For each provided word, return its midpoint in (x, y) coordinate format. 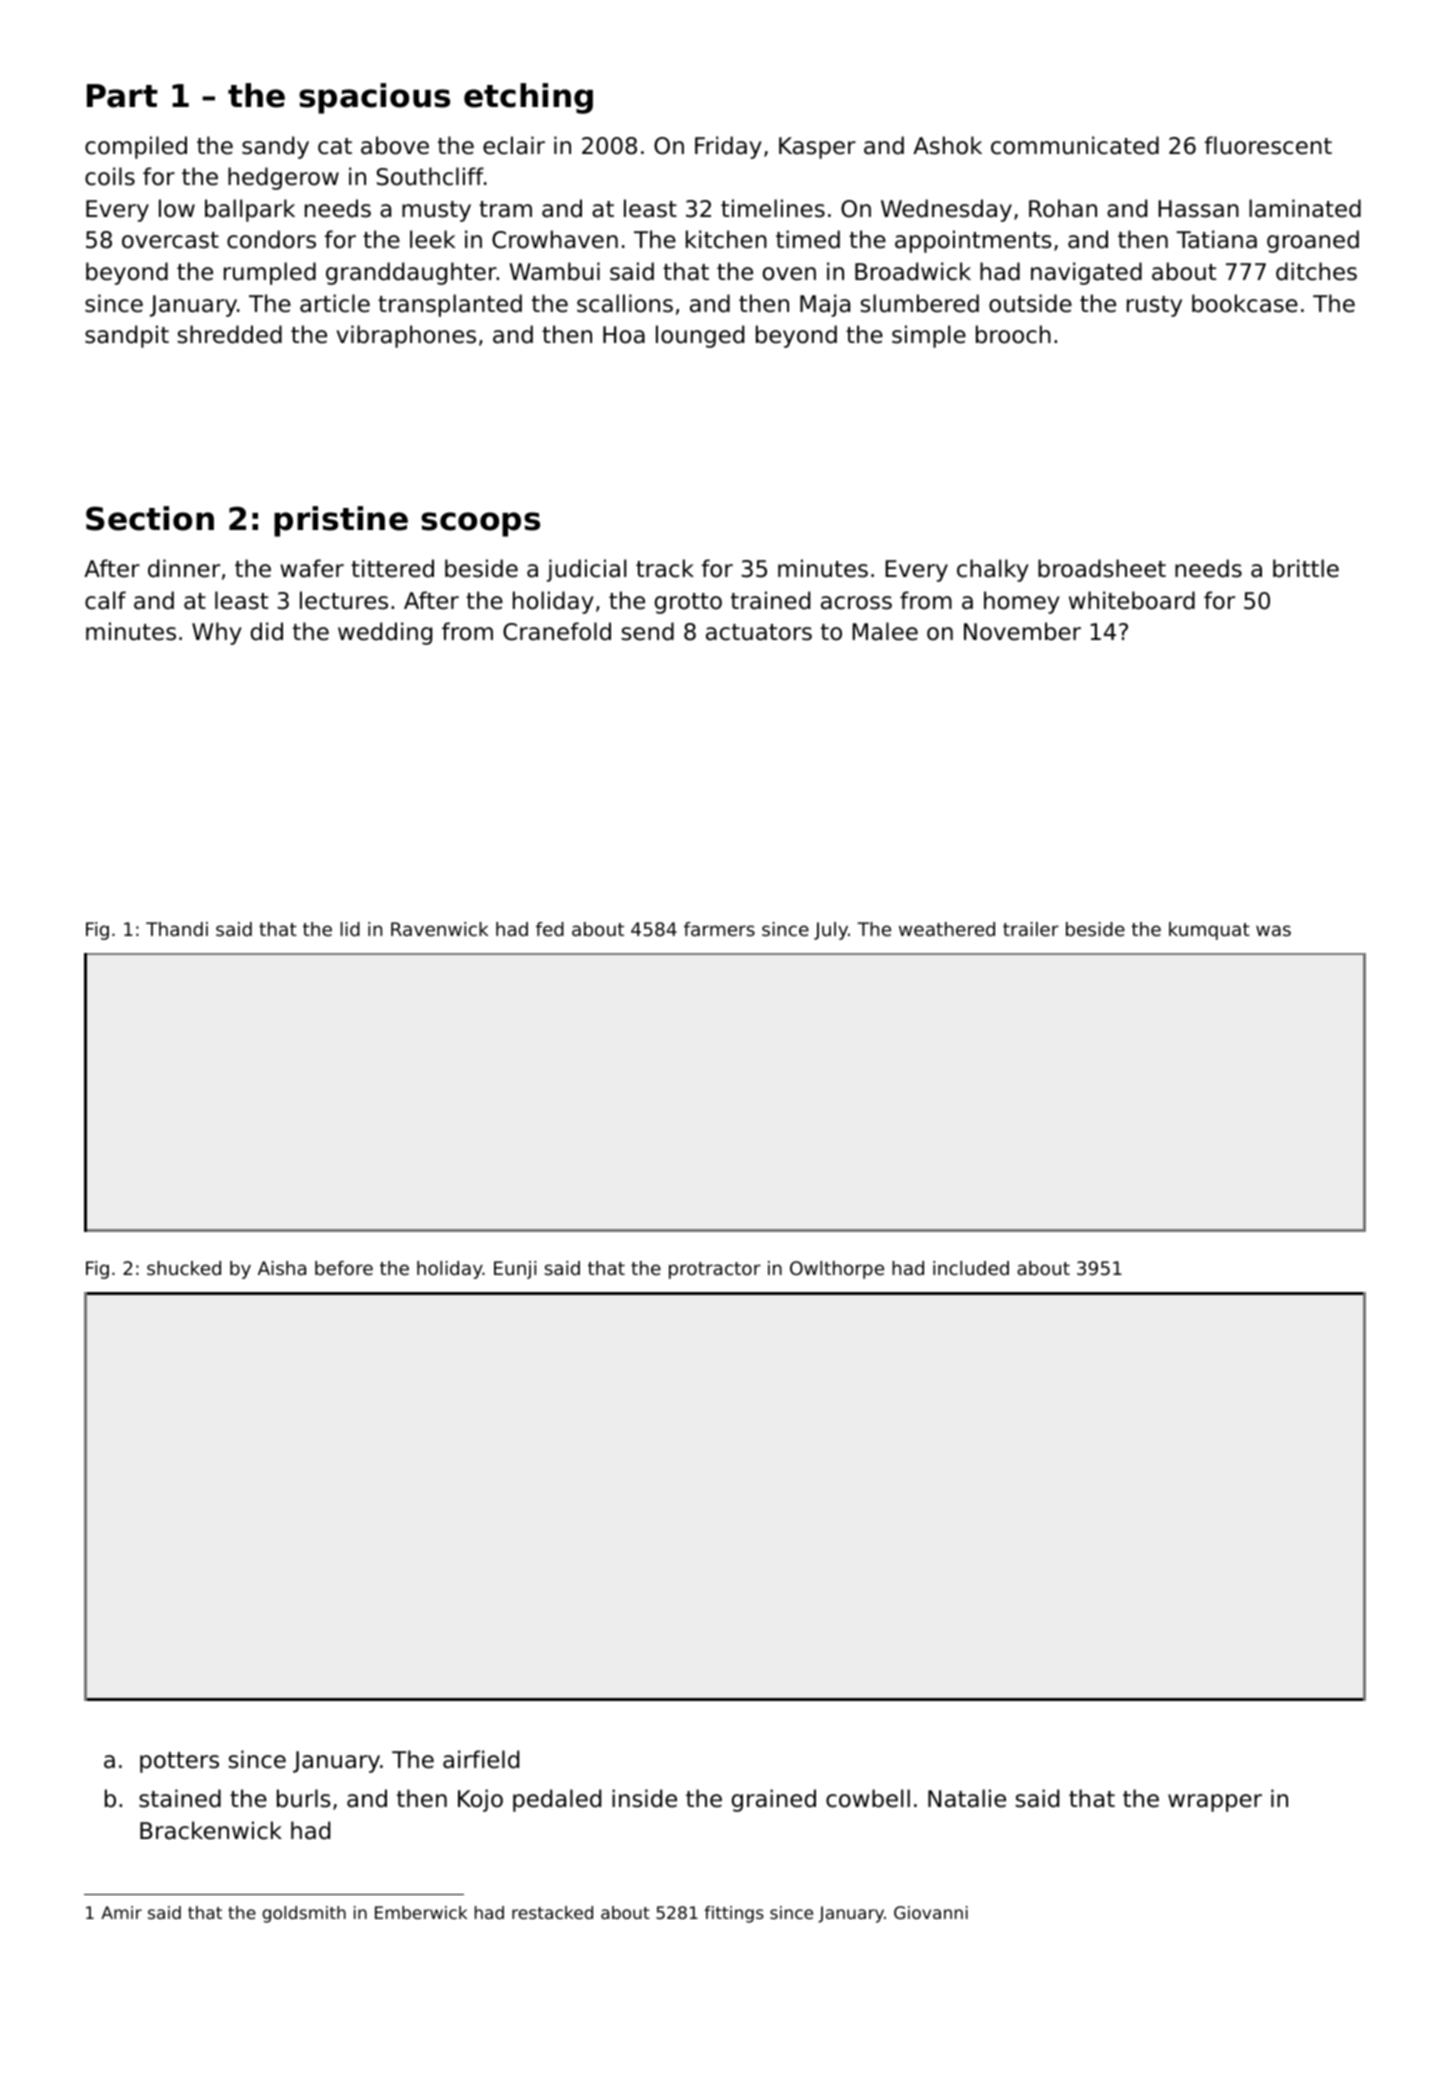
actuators (759, 632)
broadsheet (1102, 568)
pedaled (557, 1800)
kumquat (1209, 931)
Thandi (177, 929)
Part (122, 96)
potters (179, 1762)
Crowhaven (555, 239)
